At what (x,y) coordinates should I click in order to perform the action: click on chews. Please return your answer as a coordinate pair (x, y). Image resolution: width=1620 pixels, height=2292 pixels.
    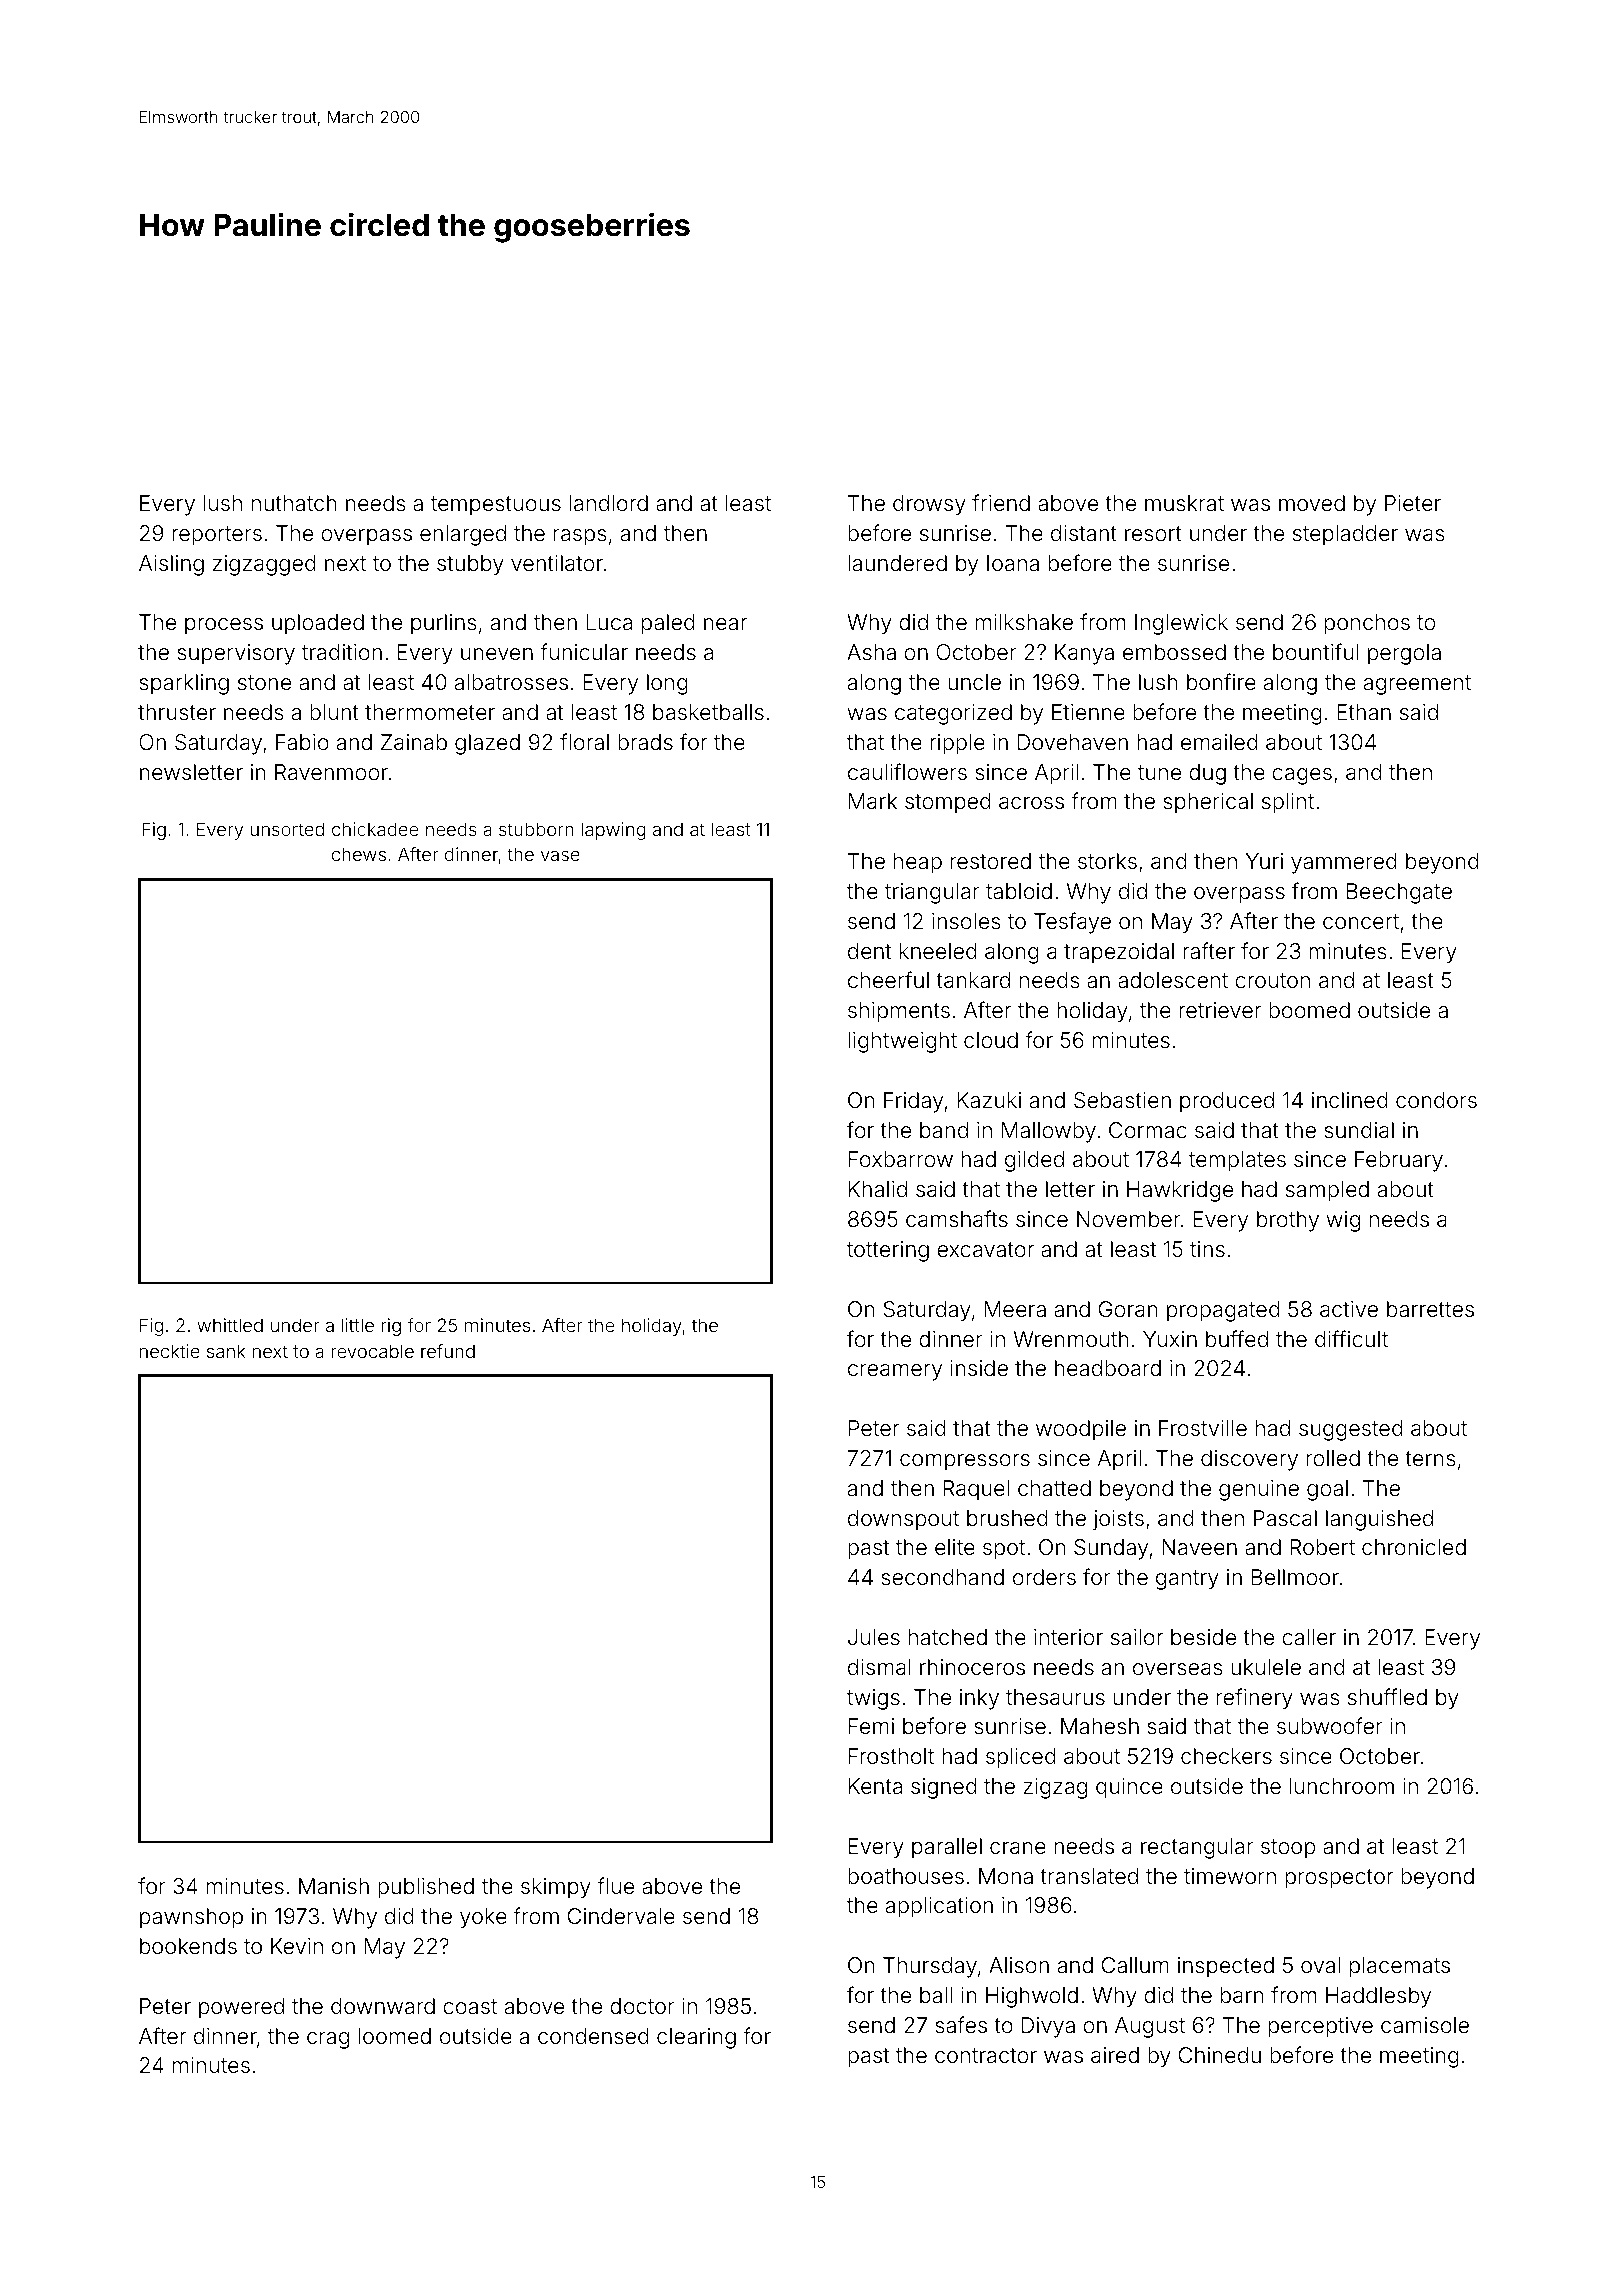
    Looking at the image, I should click on (359, 854).
